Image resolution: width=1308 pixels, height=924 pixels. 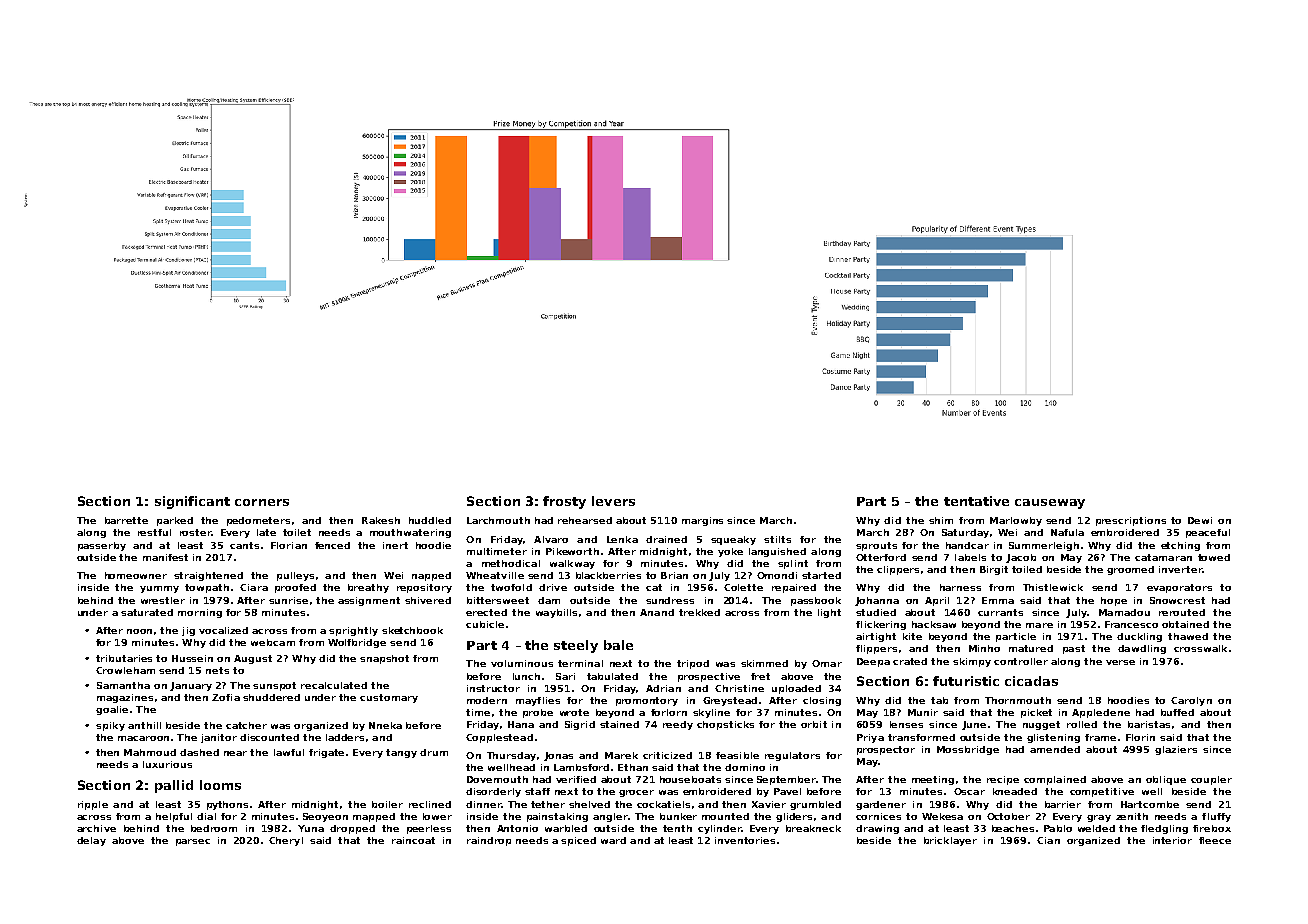 What do you see at coordinates (511, 563) in the document?
I see `methodical` at bounding box center [511, 563].
